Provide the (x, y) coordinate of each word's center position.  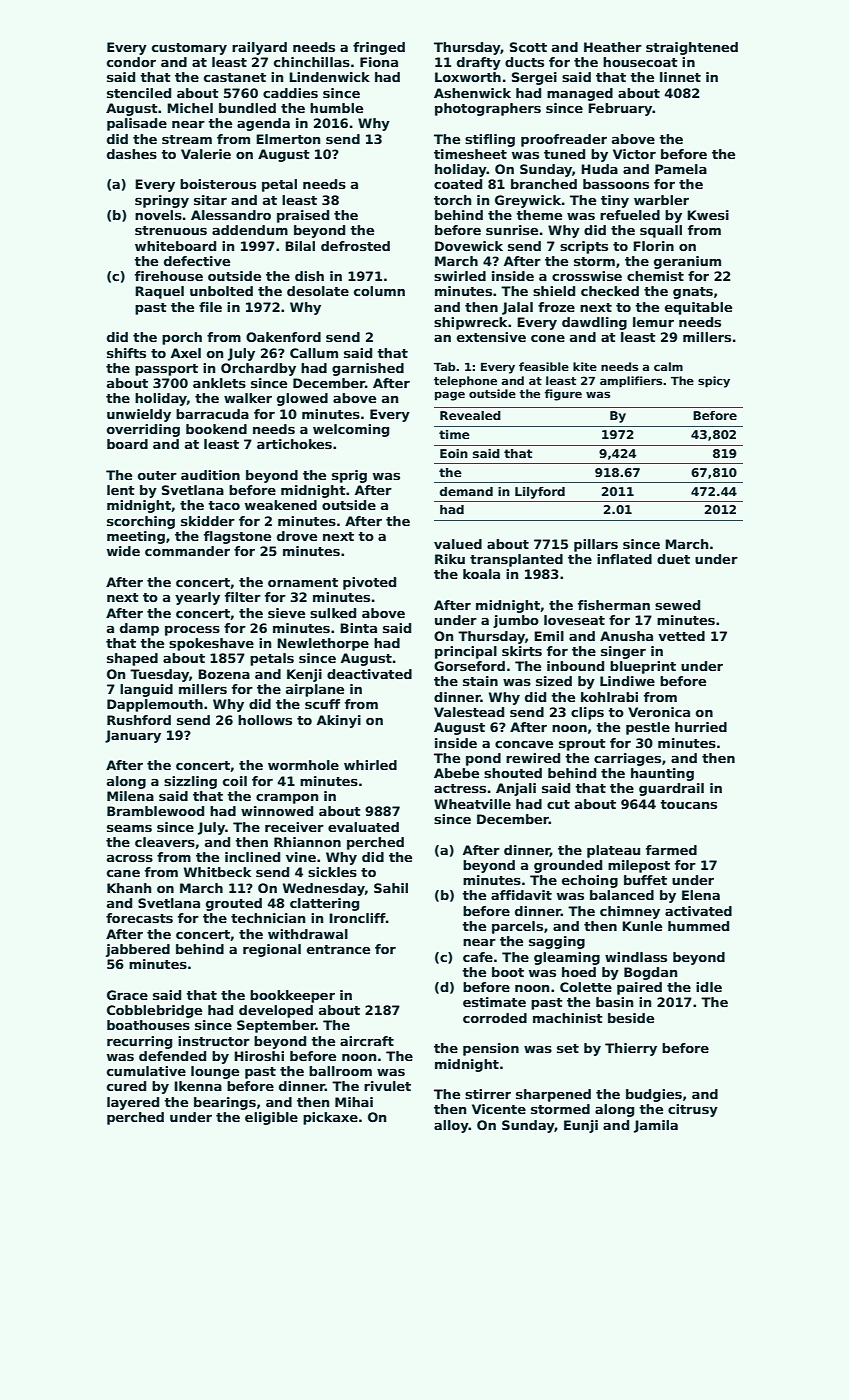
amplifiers (631, 382)
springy (162, 201)
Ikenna (198, 1086)
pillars (596, 545)
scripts (584, 247)
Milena (130, 796)
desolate (318, 291)
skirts (522, 651)
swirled (460, 276)
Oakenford (283, 337)
